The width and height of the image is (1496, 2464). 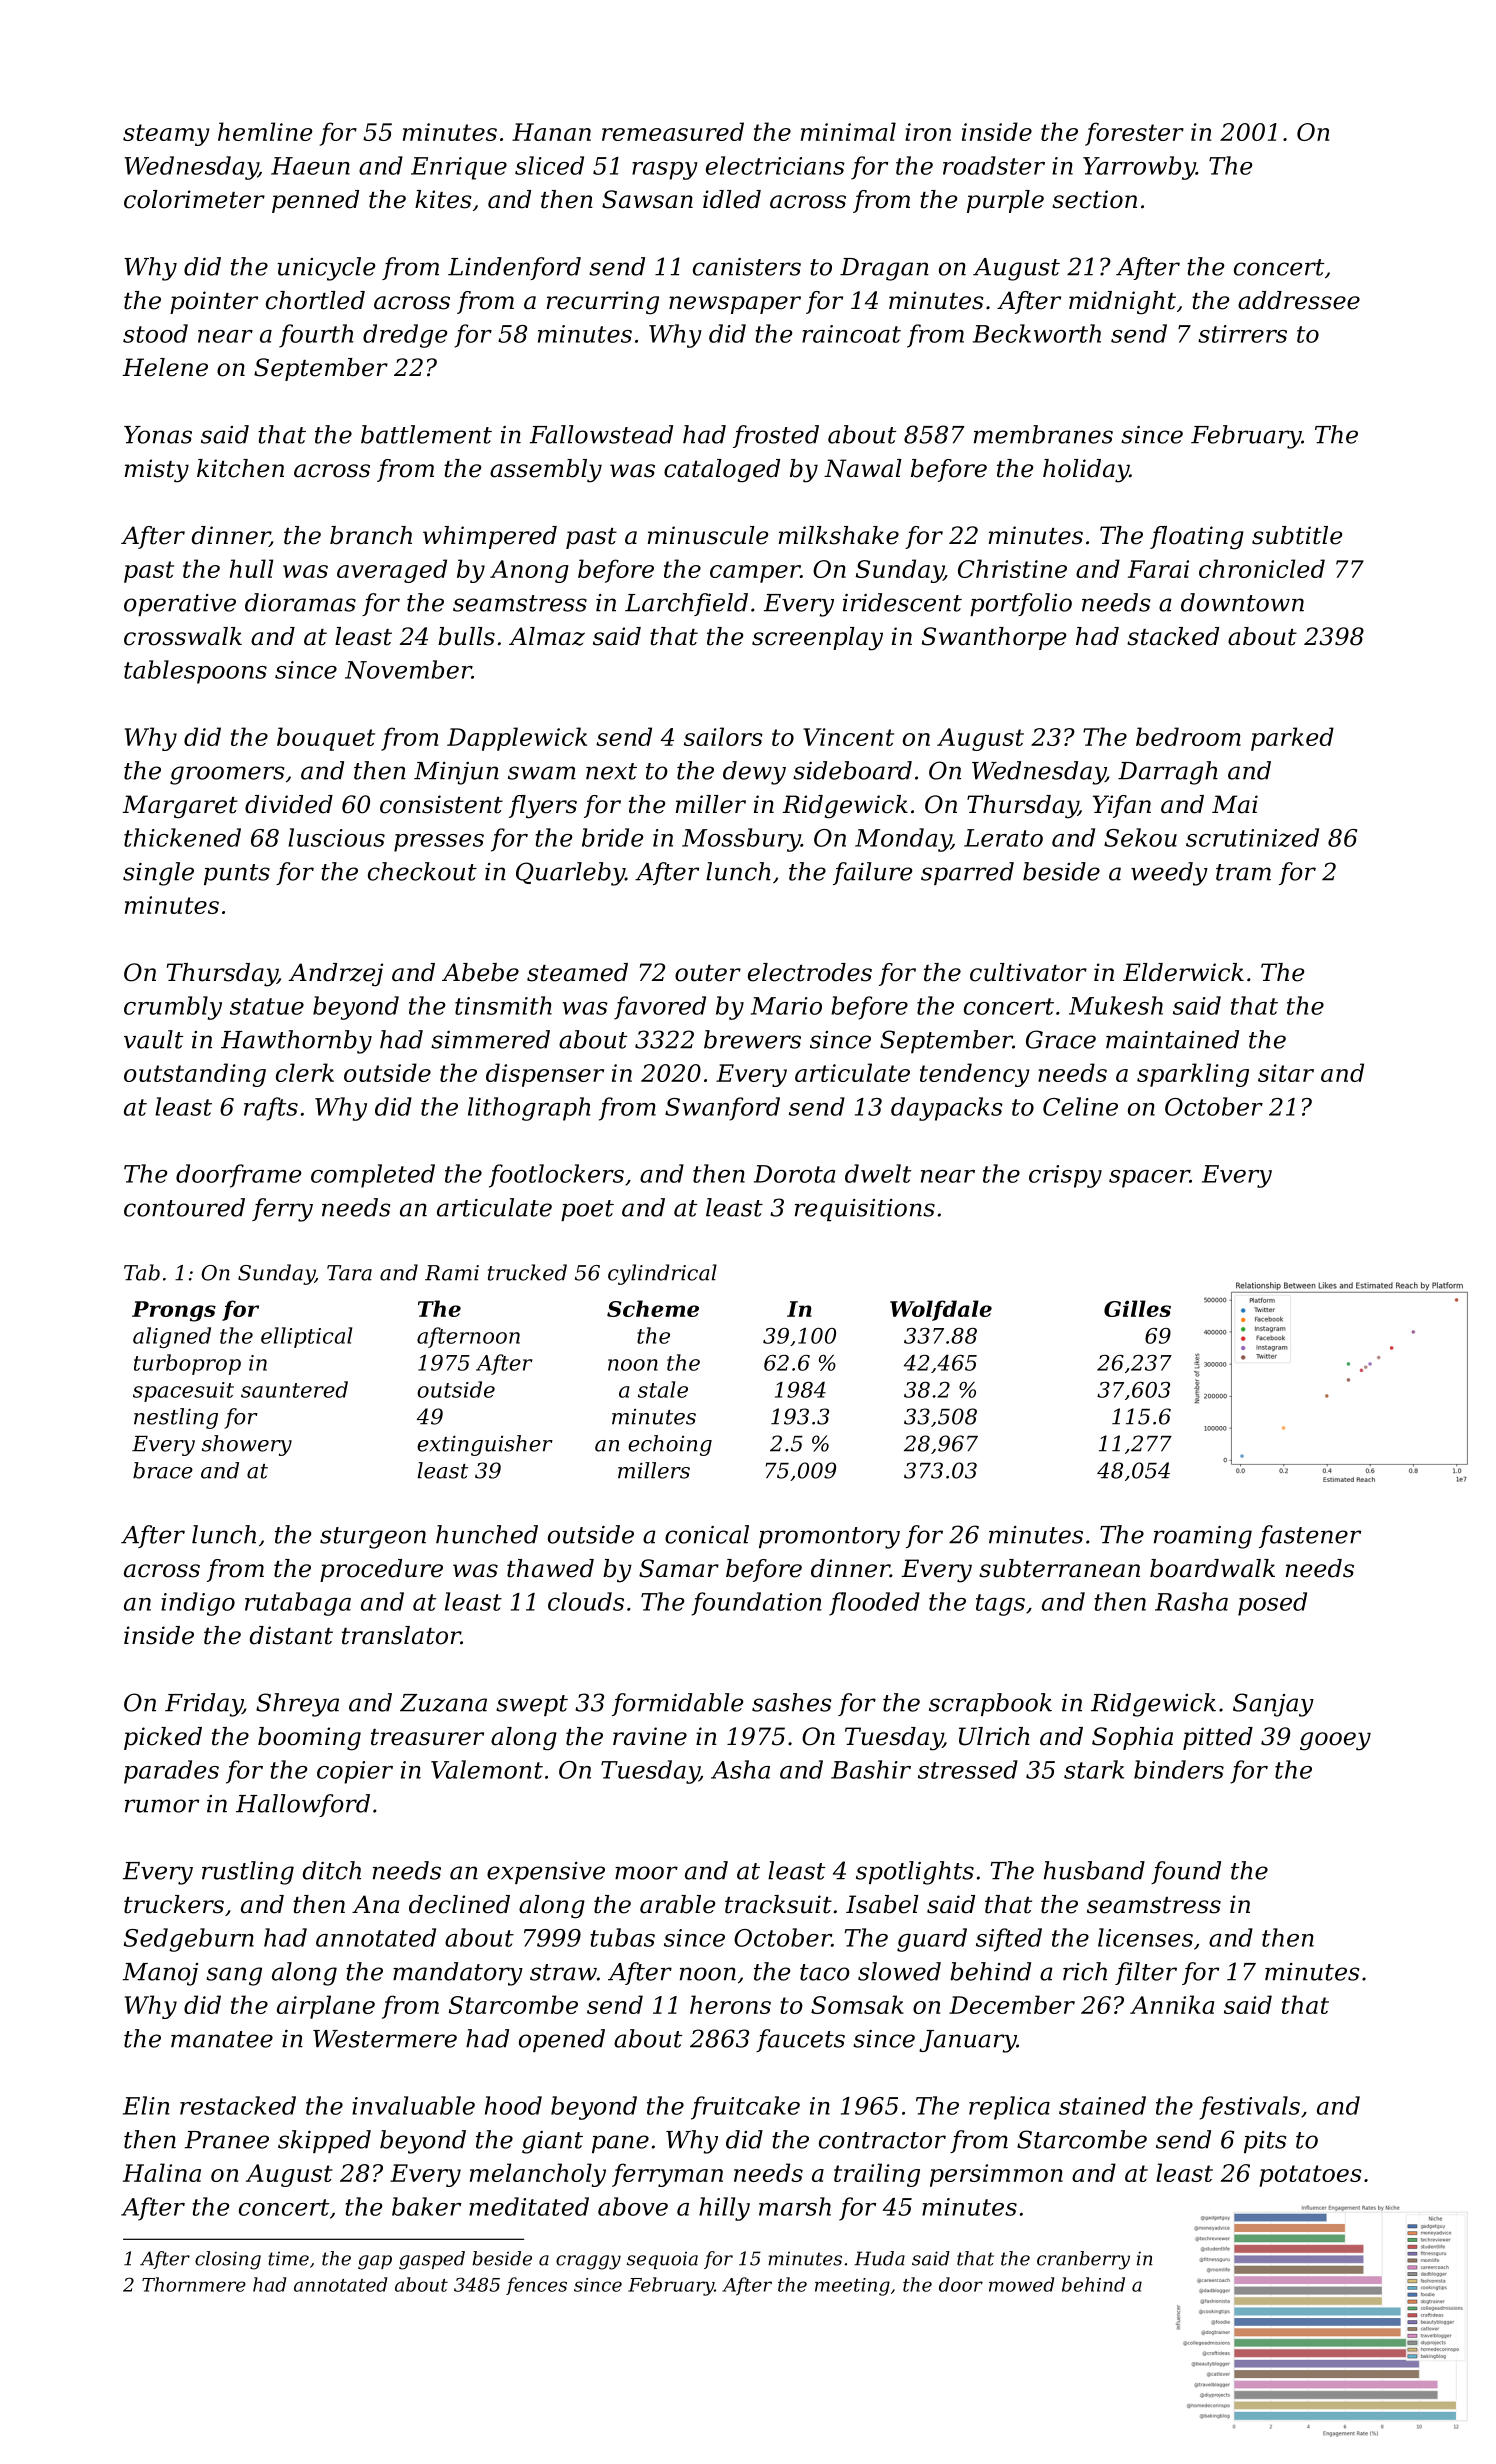 I want to click on Thornmere, so click(x=194, y=2284).
